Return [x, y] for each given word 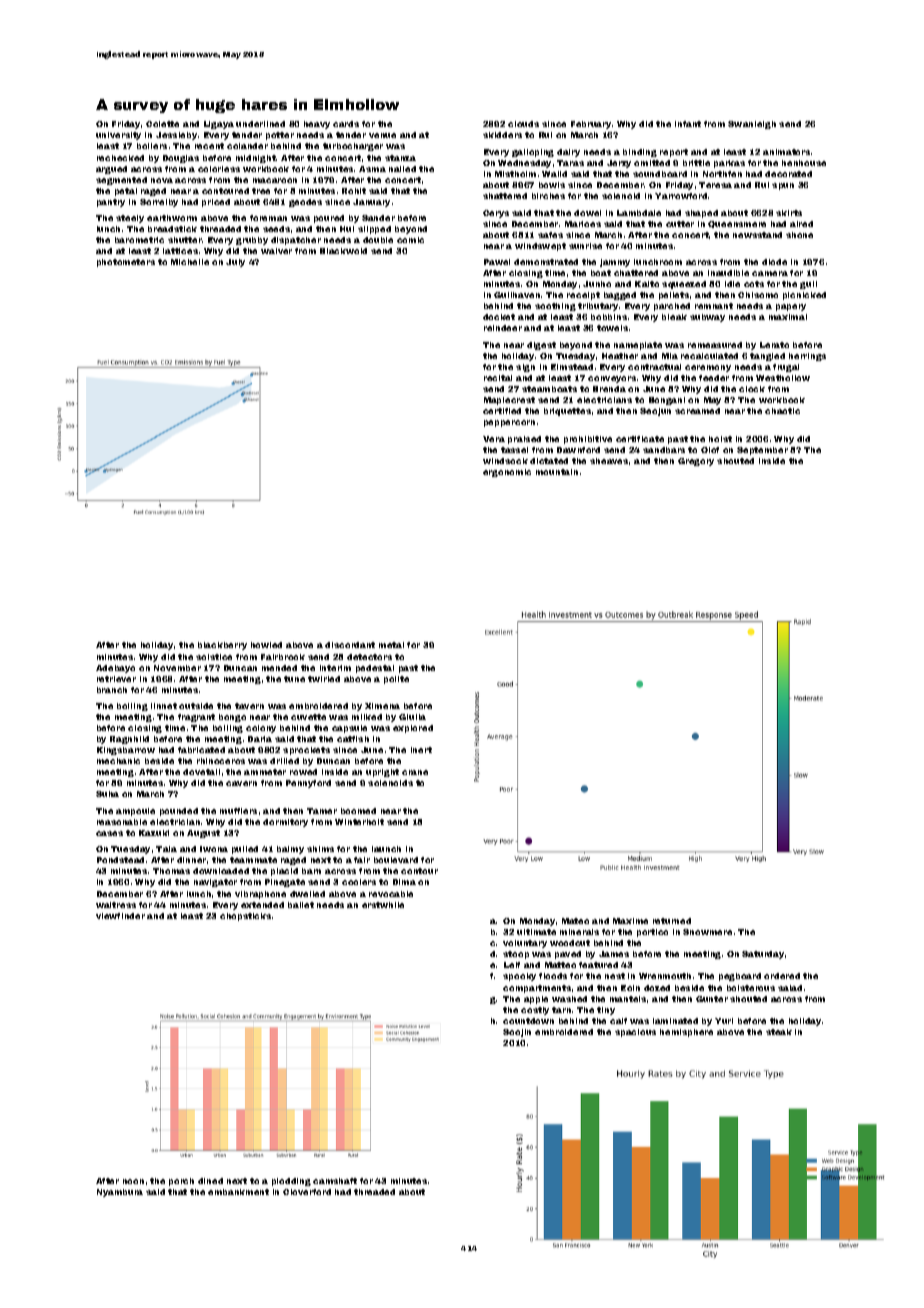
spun [783, 186]
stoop [516, 955]
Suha [107, 794]
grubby [252, 241]
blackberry [222, 646]
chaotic [782, 411]
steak [779, 1032]
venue [382, 135]
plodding [291, 1182]
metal [391, 645]
